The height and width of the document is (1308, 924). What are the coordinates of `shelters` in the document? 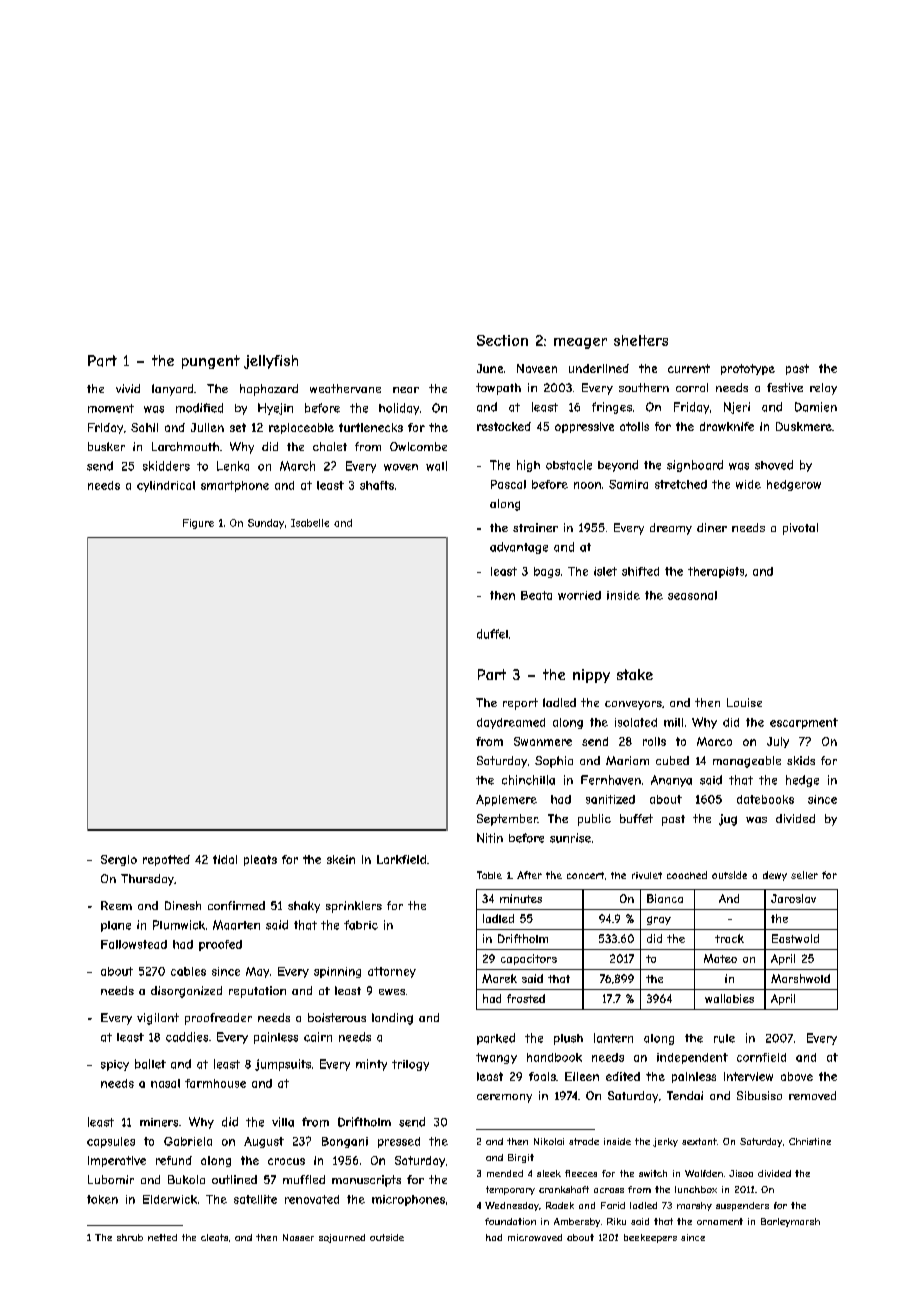 It's located at (641, 340).
